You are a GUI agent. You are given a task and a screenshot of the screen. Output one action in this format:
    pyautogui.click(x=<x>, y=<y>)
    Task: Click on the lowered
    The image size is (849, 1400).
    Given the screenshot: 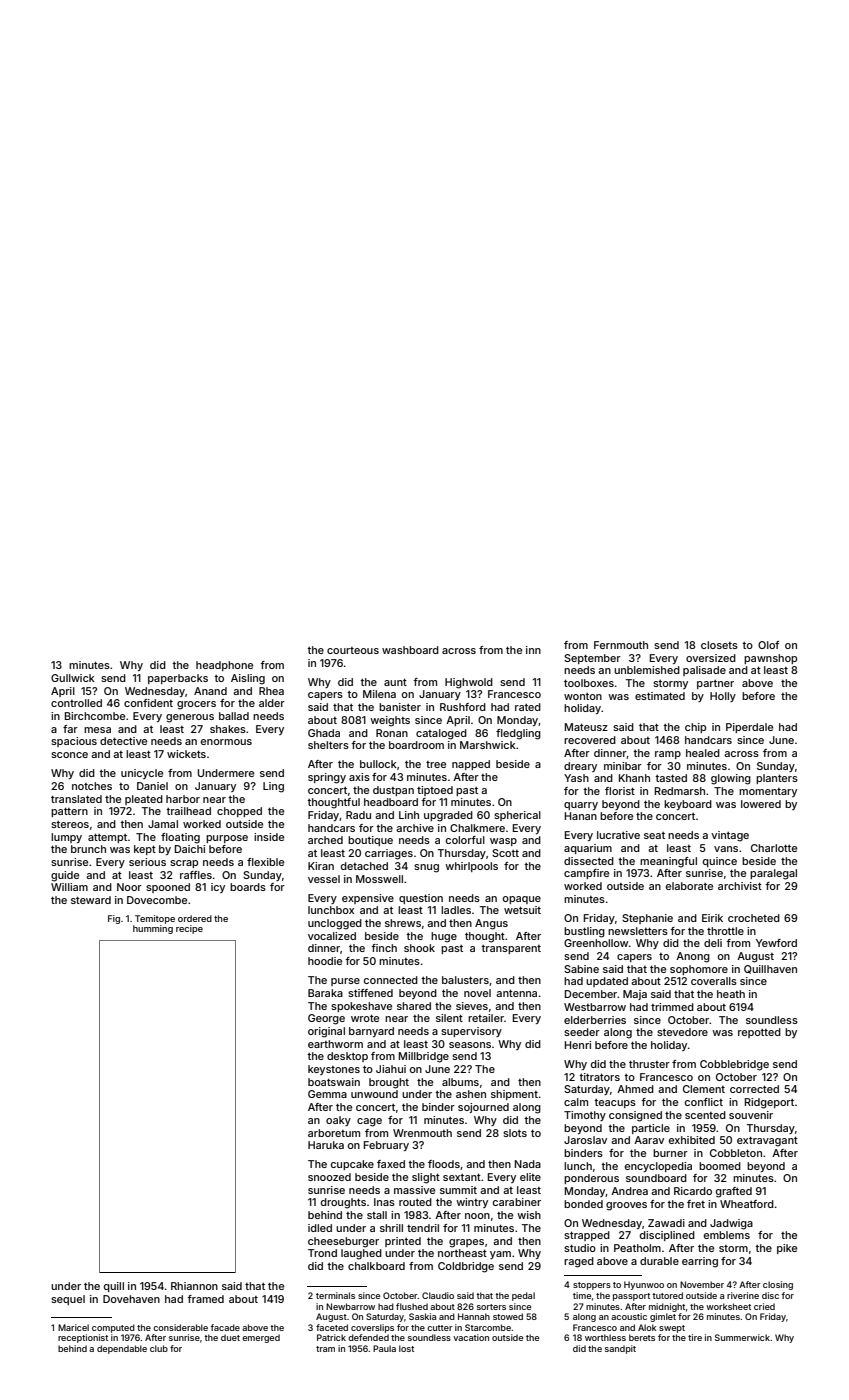 What is the action you would take?
    pyautogui.click(x=761, y=804)
